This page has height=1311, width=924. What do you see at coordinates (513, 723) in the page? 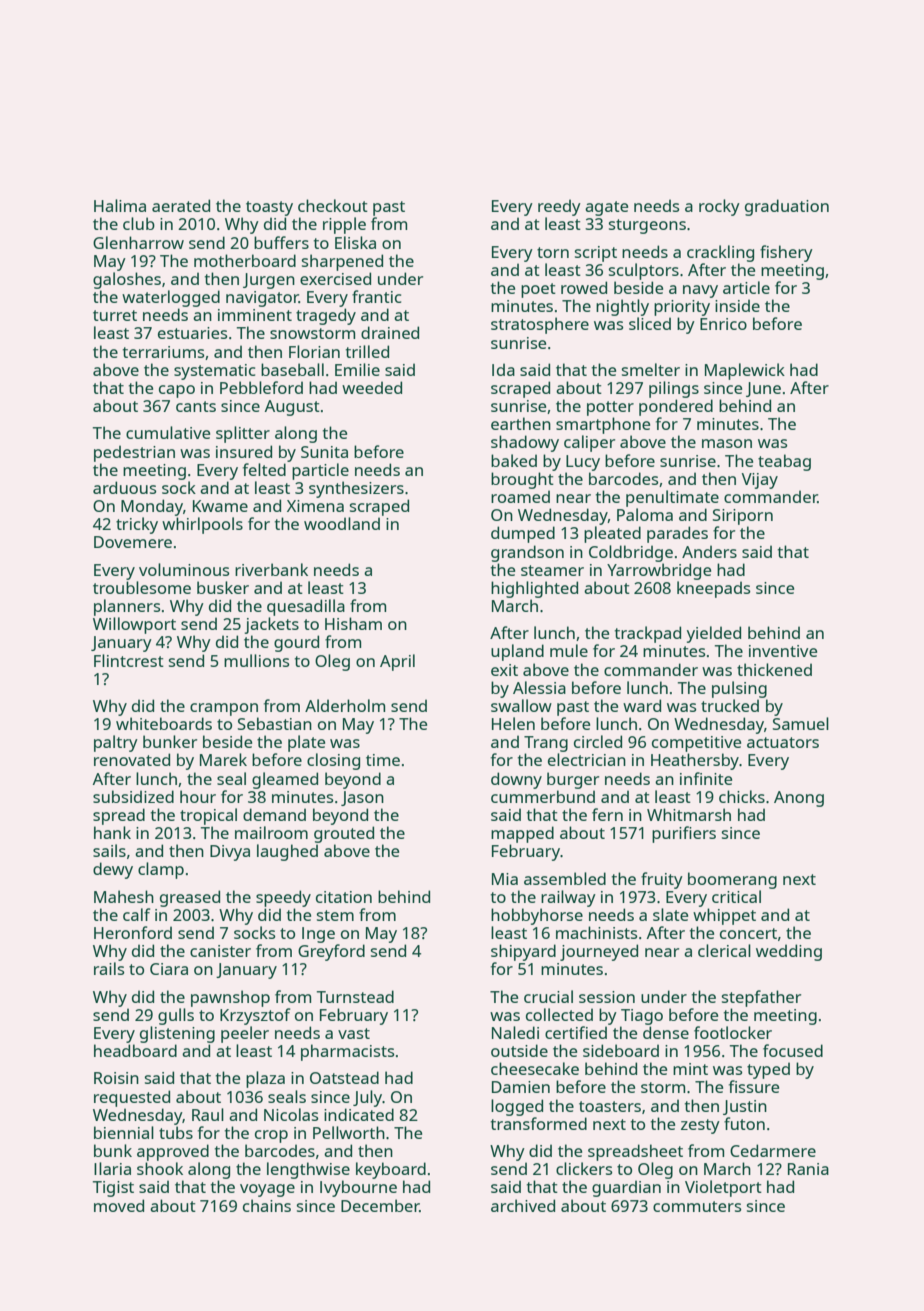
I see `Helen` at bounding box center [513, 723].
